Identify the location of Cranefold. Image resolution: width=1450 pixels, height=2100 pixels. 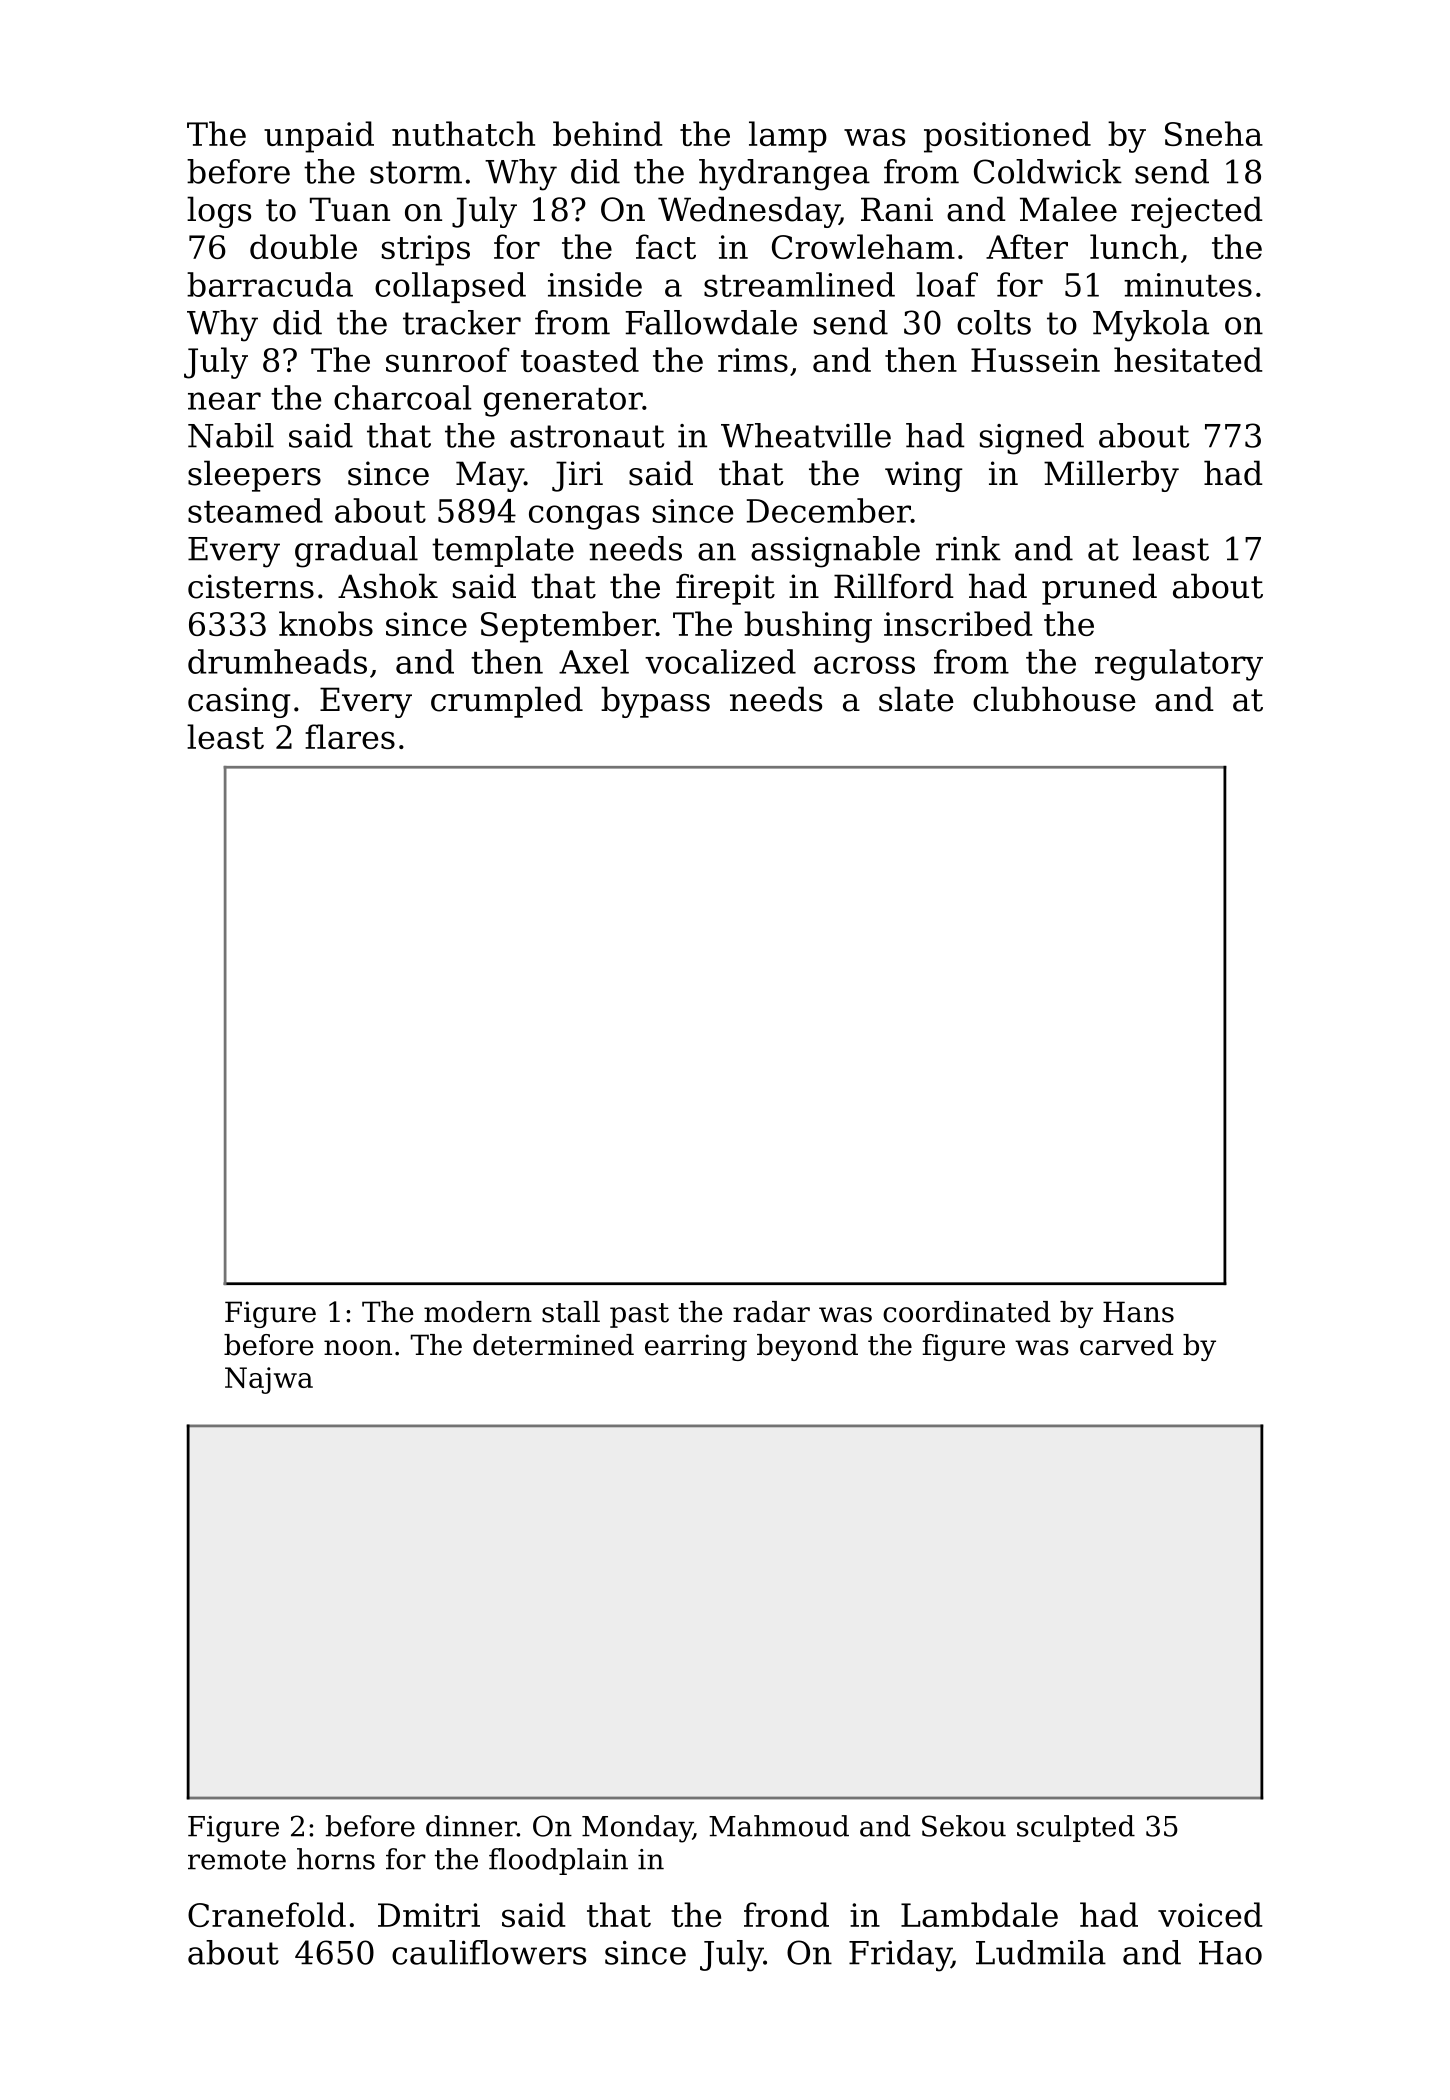
(267, 1914).
